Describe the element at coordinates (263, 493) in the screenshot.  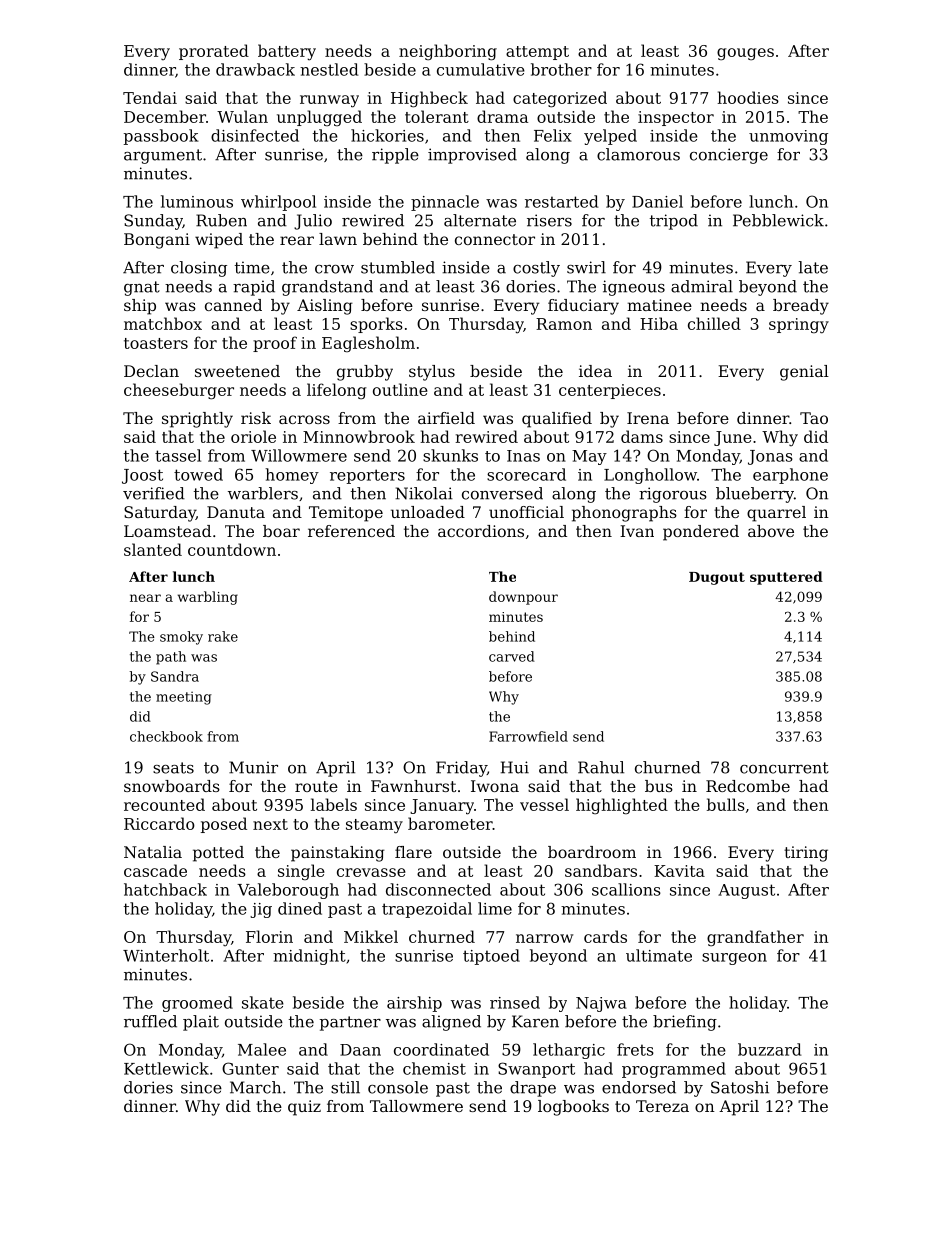
I see `warblers` at that location.
